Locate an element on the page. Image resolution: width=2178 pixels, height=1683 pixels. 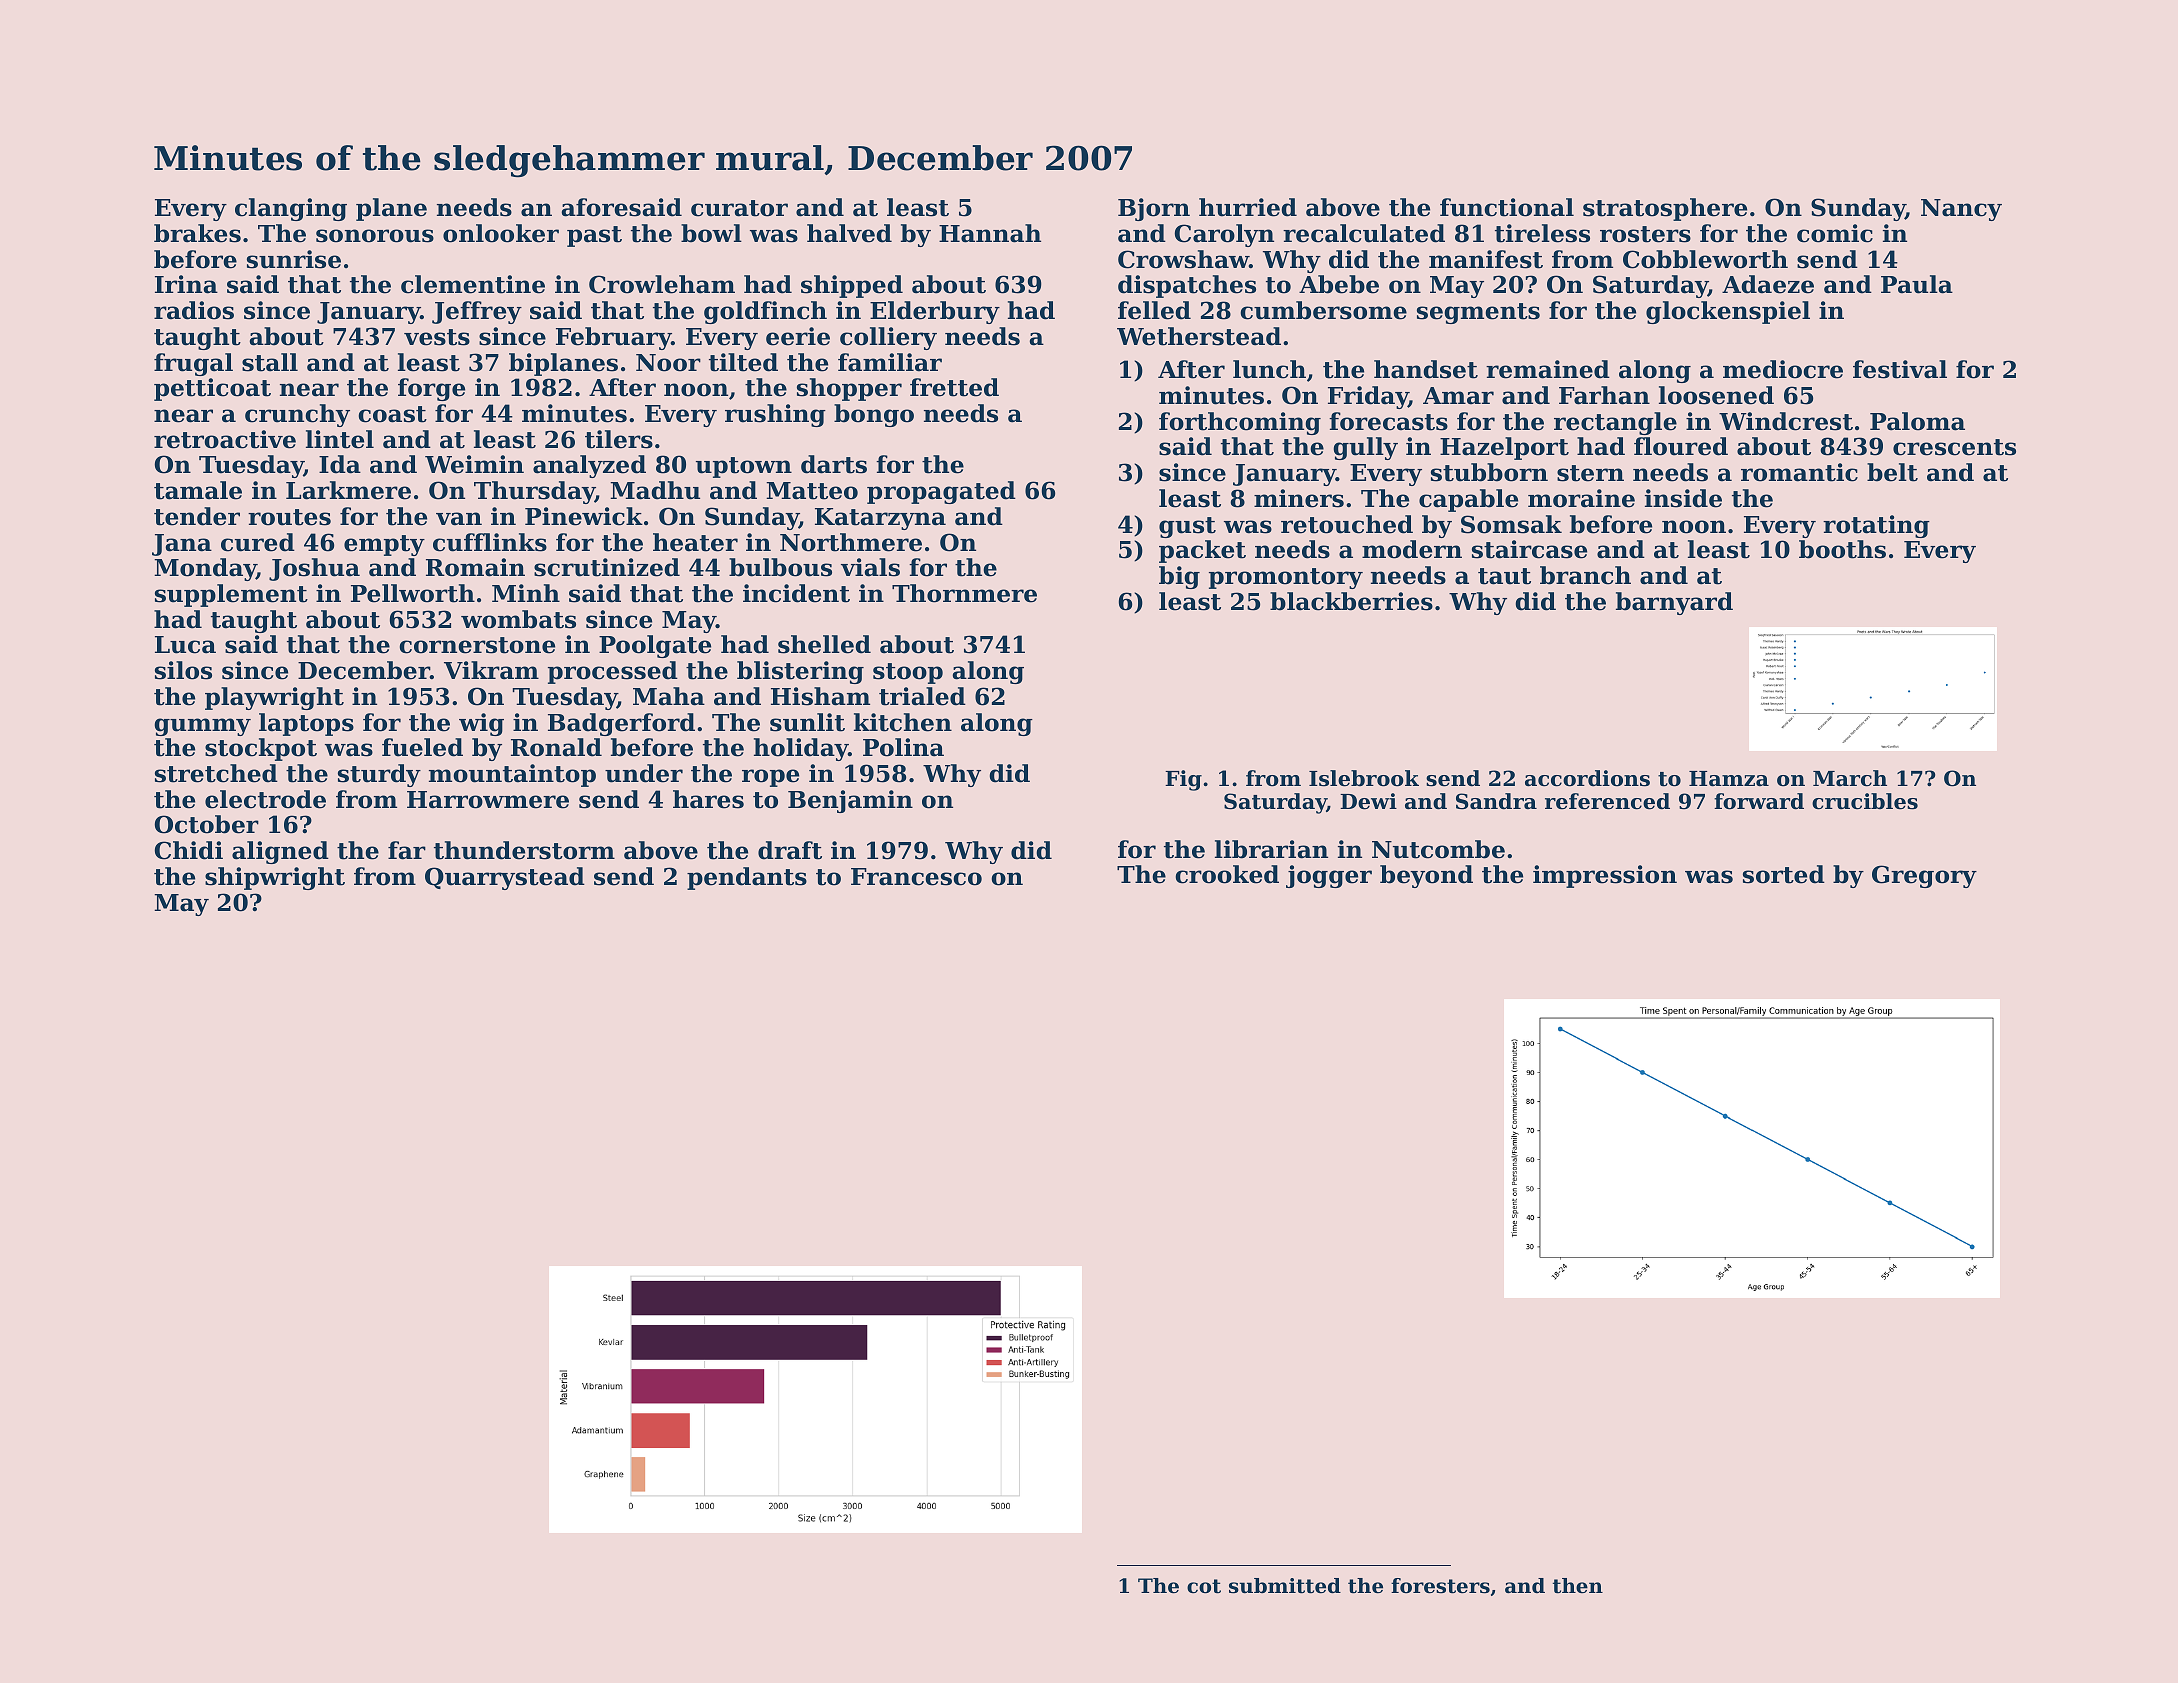
crucibles is located at coordinates (1865, 801).
